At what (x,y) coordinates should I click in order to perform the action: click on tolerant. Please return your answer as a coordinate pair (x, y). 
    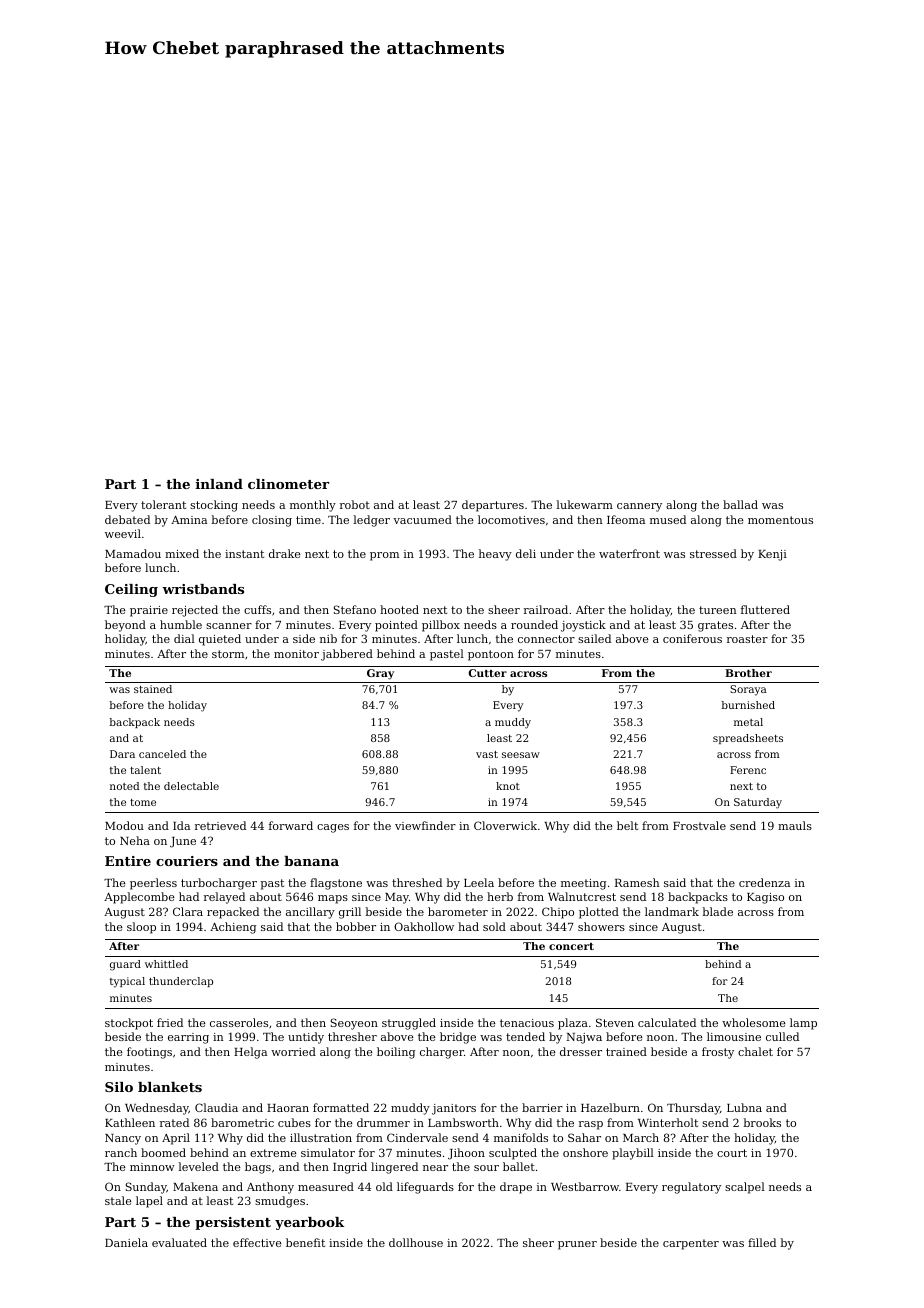
    Looking at the image, I should click on (163, 504).
